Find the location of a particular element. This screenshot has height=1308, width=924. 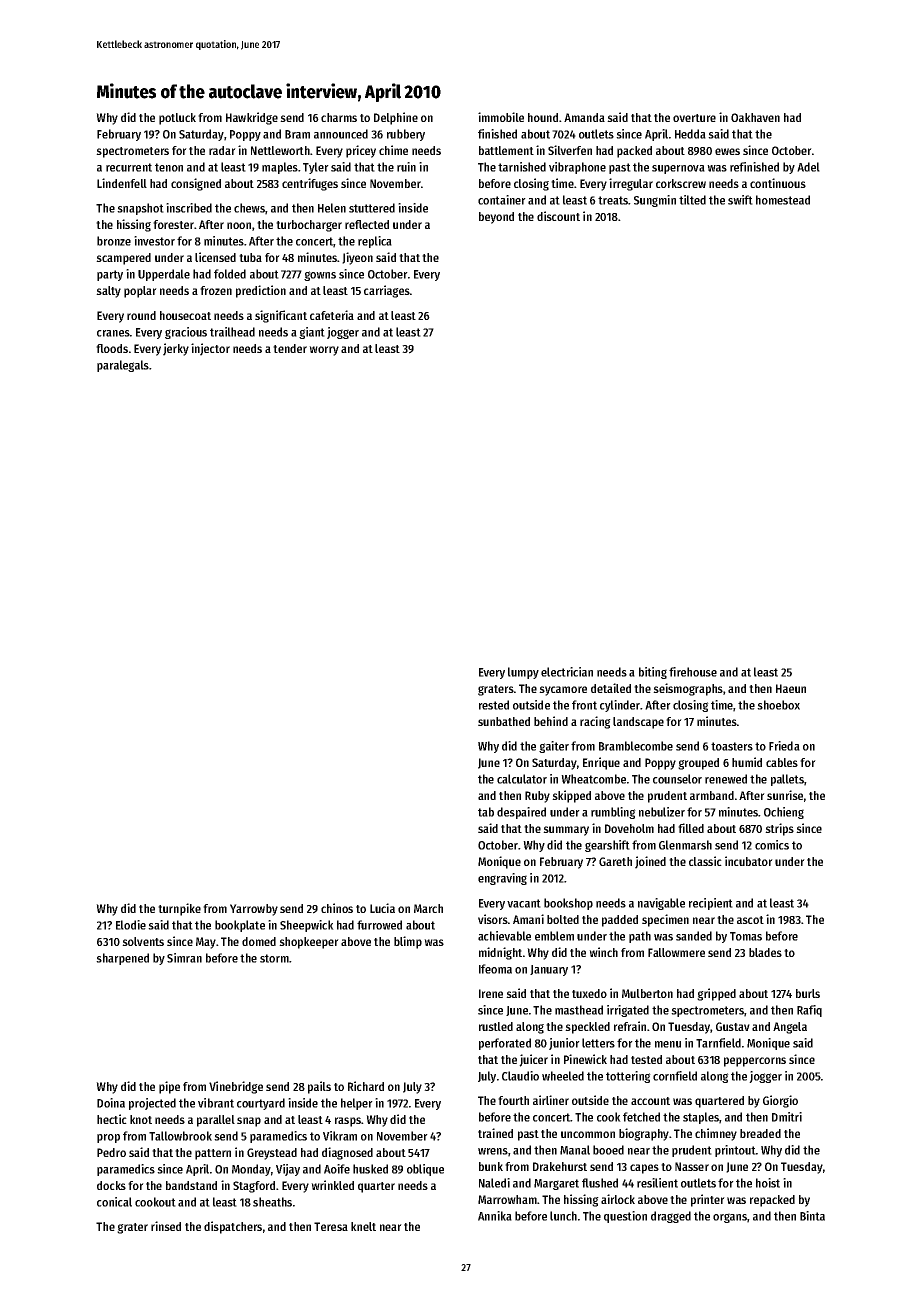

airliner is located at coordinates (551, 1100).
